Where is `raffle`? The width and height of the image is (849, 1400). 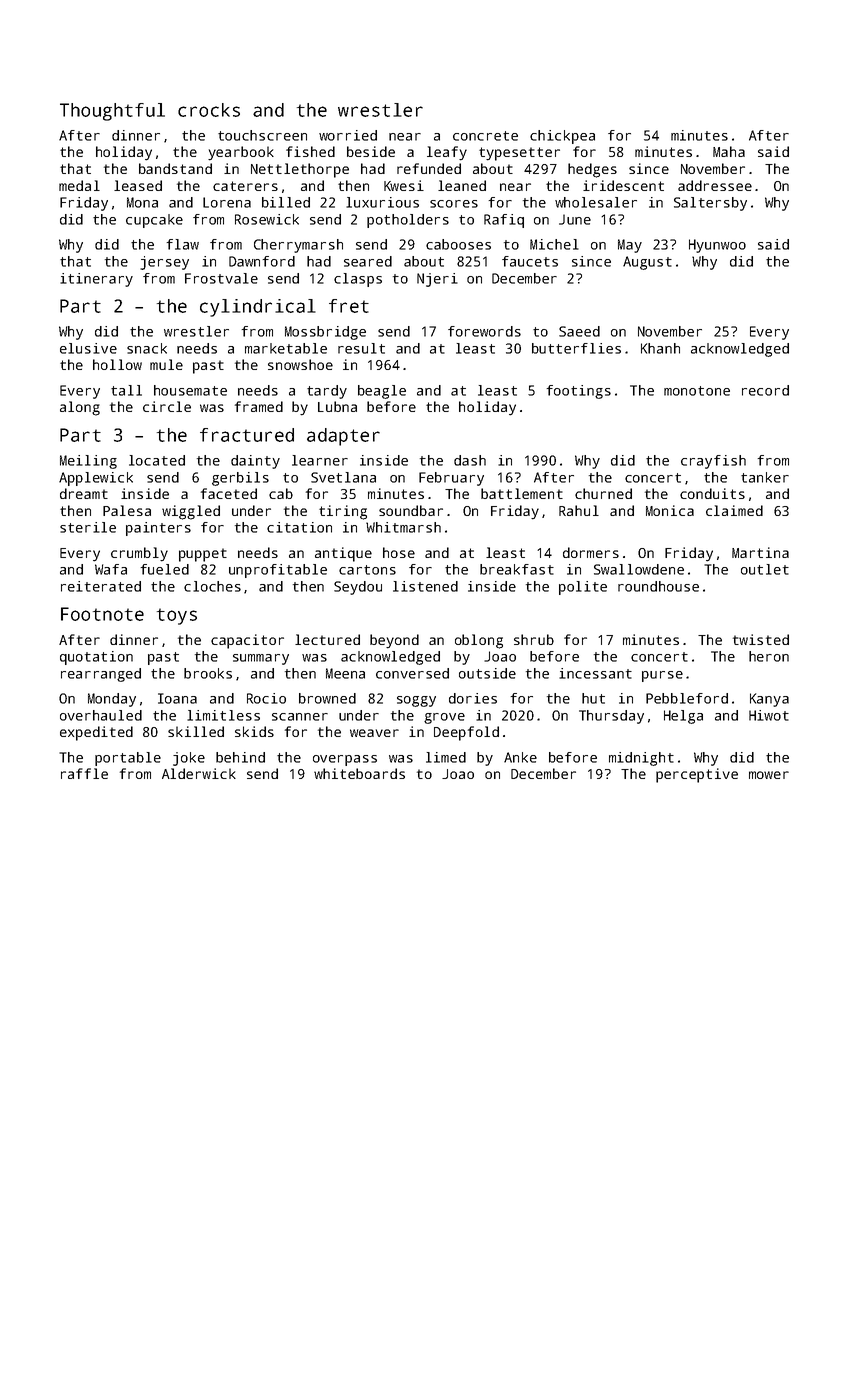 raffle is located at coordinates (84, 773).
